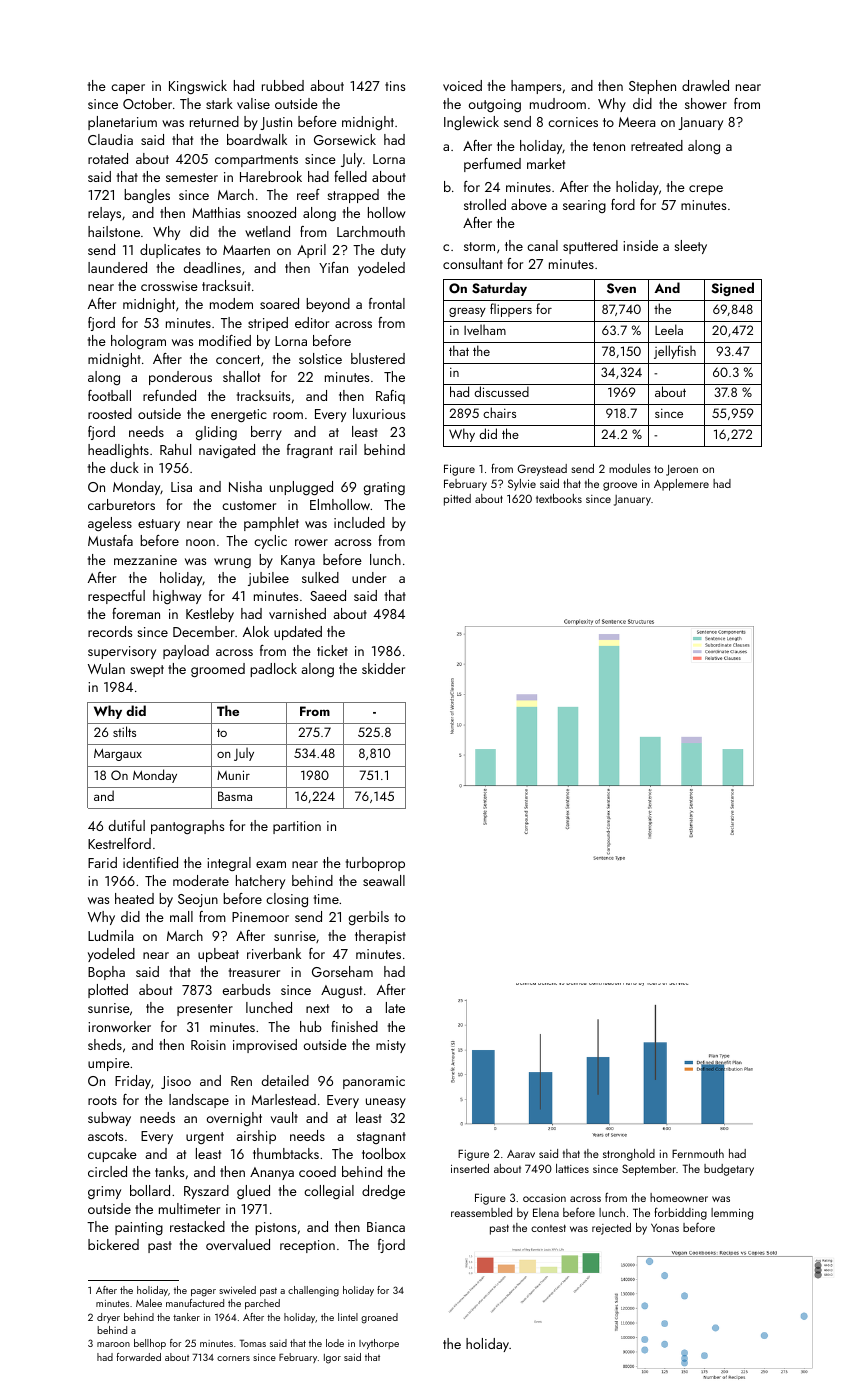  Describe the element at coordinates (170, 251) in the document. I see `duplicates` at that location.
